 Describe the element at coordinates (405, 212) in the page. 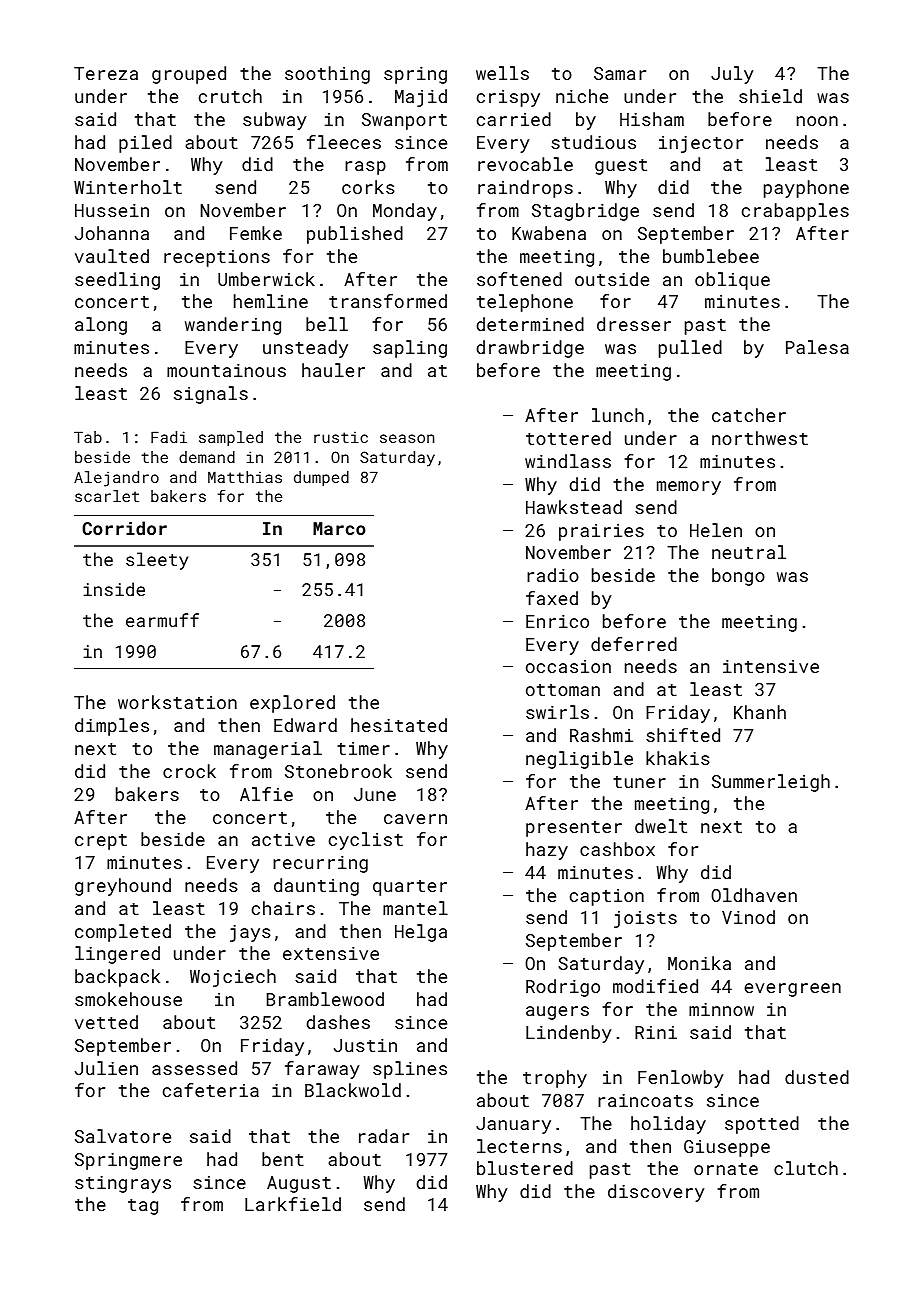

I see `Monday` at that location.
